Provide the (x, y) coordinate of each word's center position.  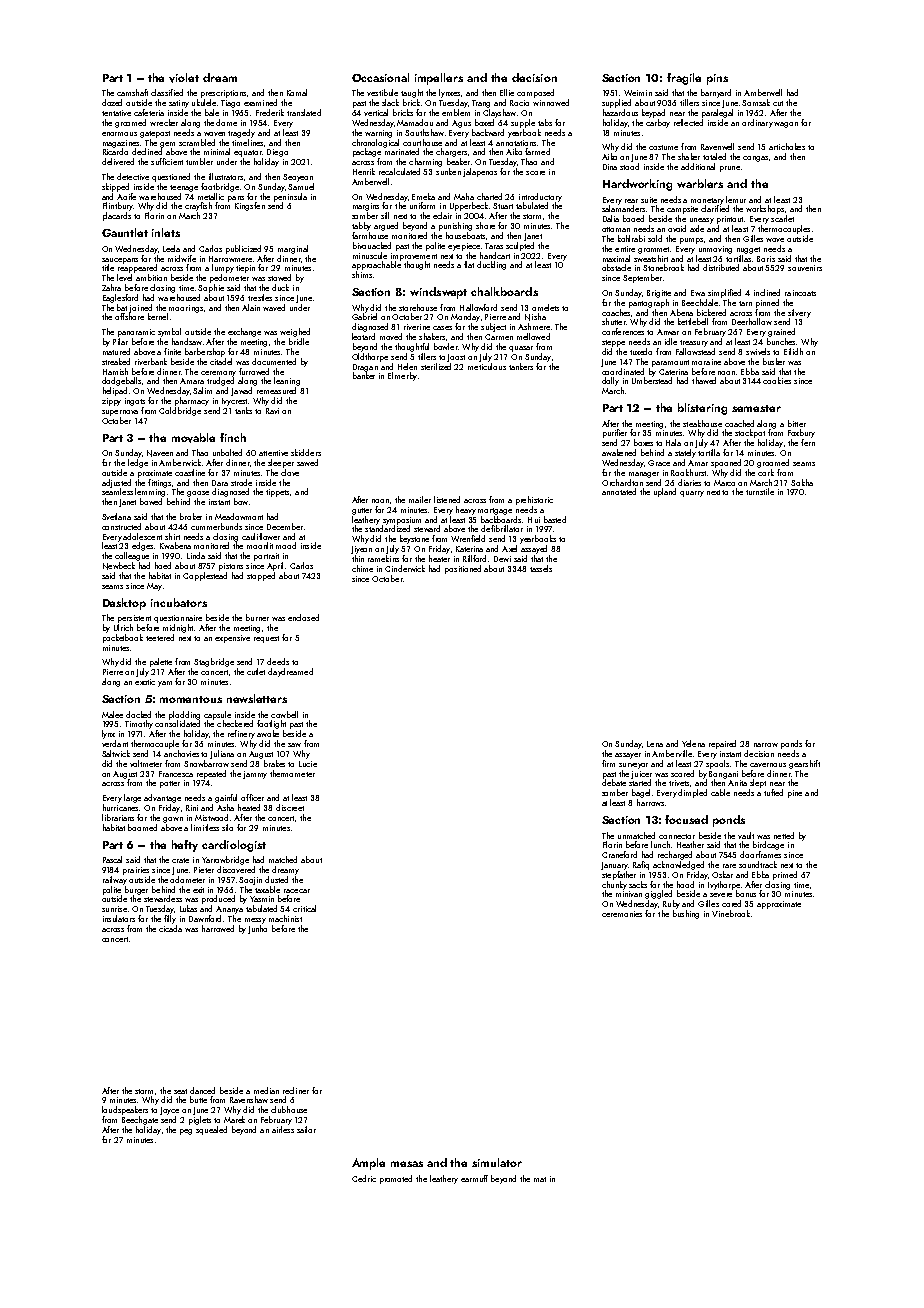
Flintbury (118, 206)
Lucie (308, 764)
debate (614, 782)
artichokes (787, 146)
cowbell (284, 714)
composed (535, 93)
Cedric (364, 1178)
